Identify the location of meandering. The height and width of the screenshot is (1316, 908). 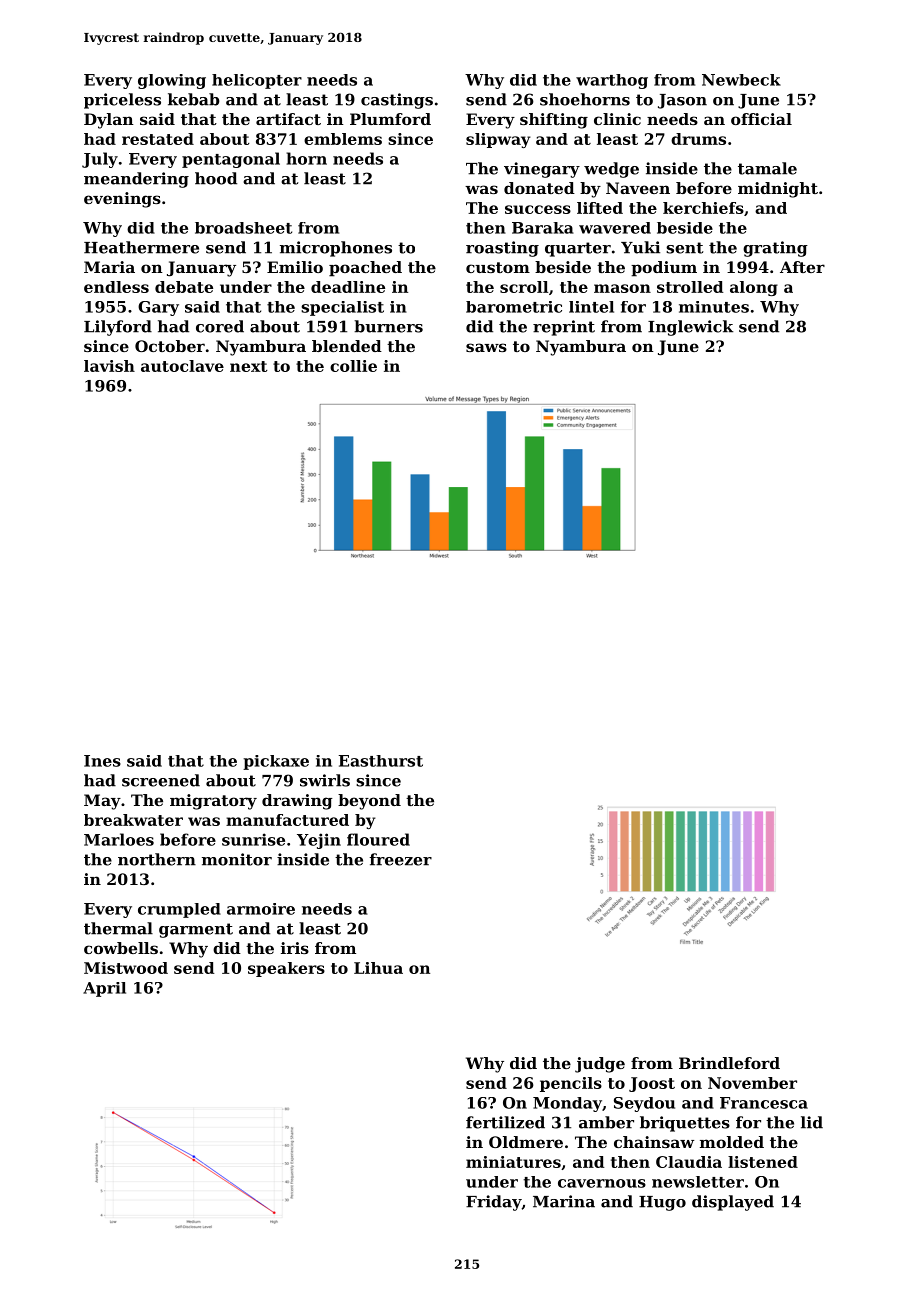
(136, 180).
